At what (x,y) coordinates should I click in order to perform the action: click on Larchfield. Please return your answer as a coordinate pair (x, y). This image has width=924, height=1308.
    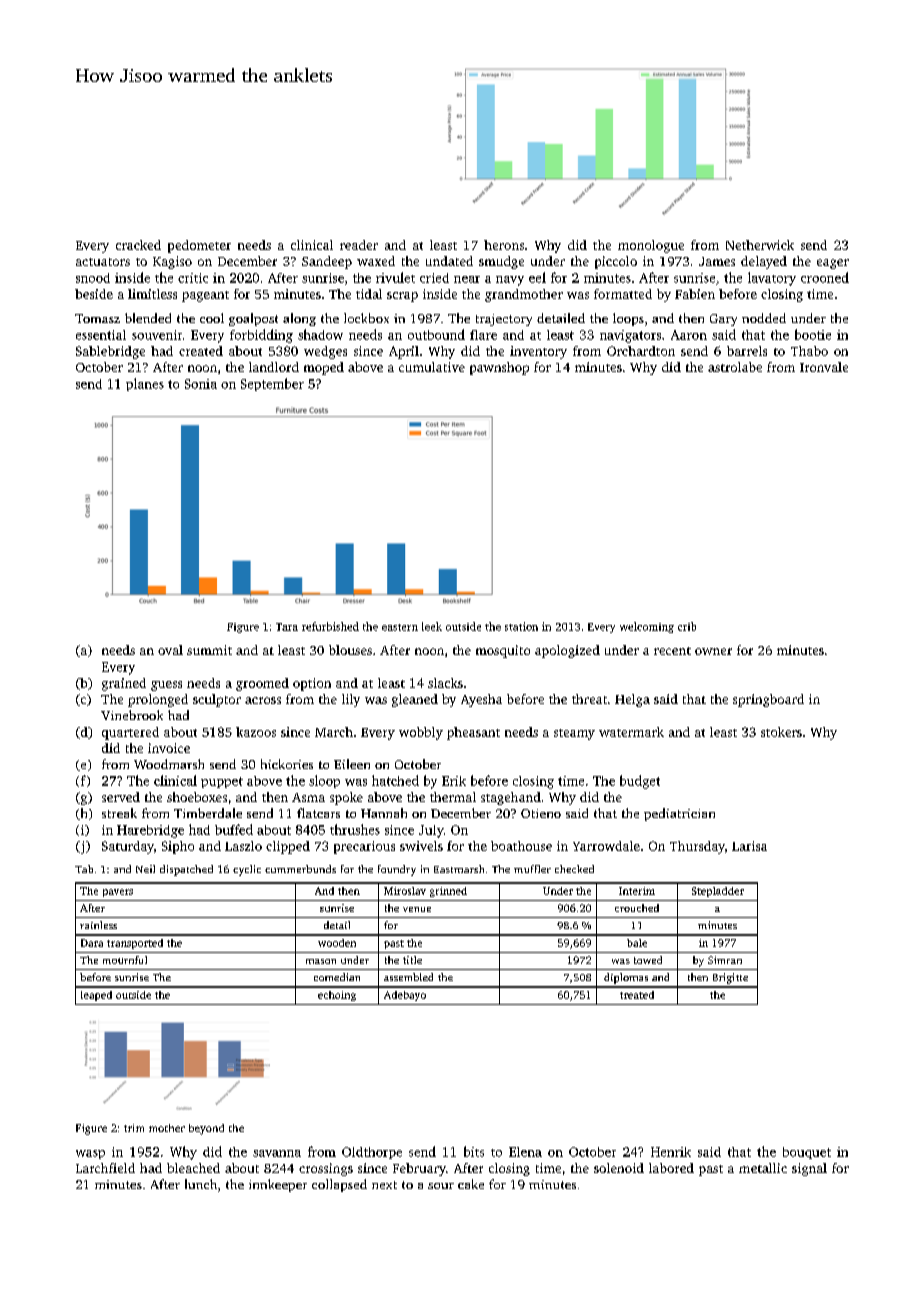
    Looking at the image, I should click on (105, 1168).
